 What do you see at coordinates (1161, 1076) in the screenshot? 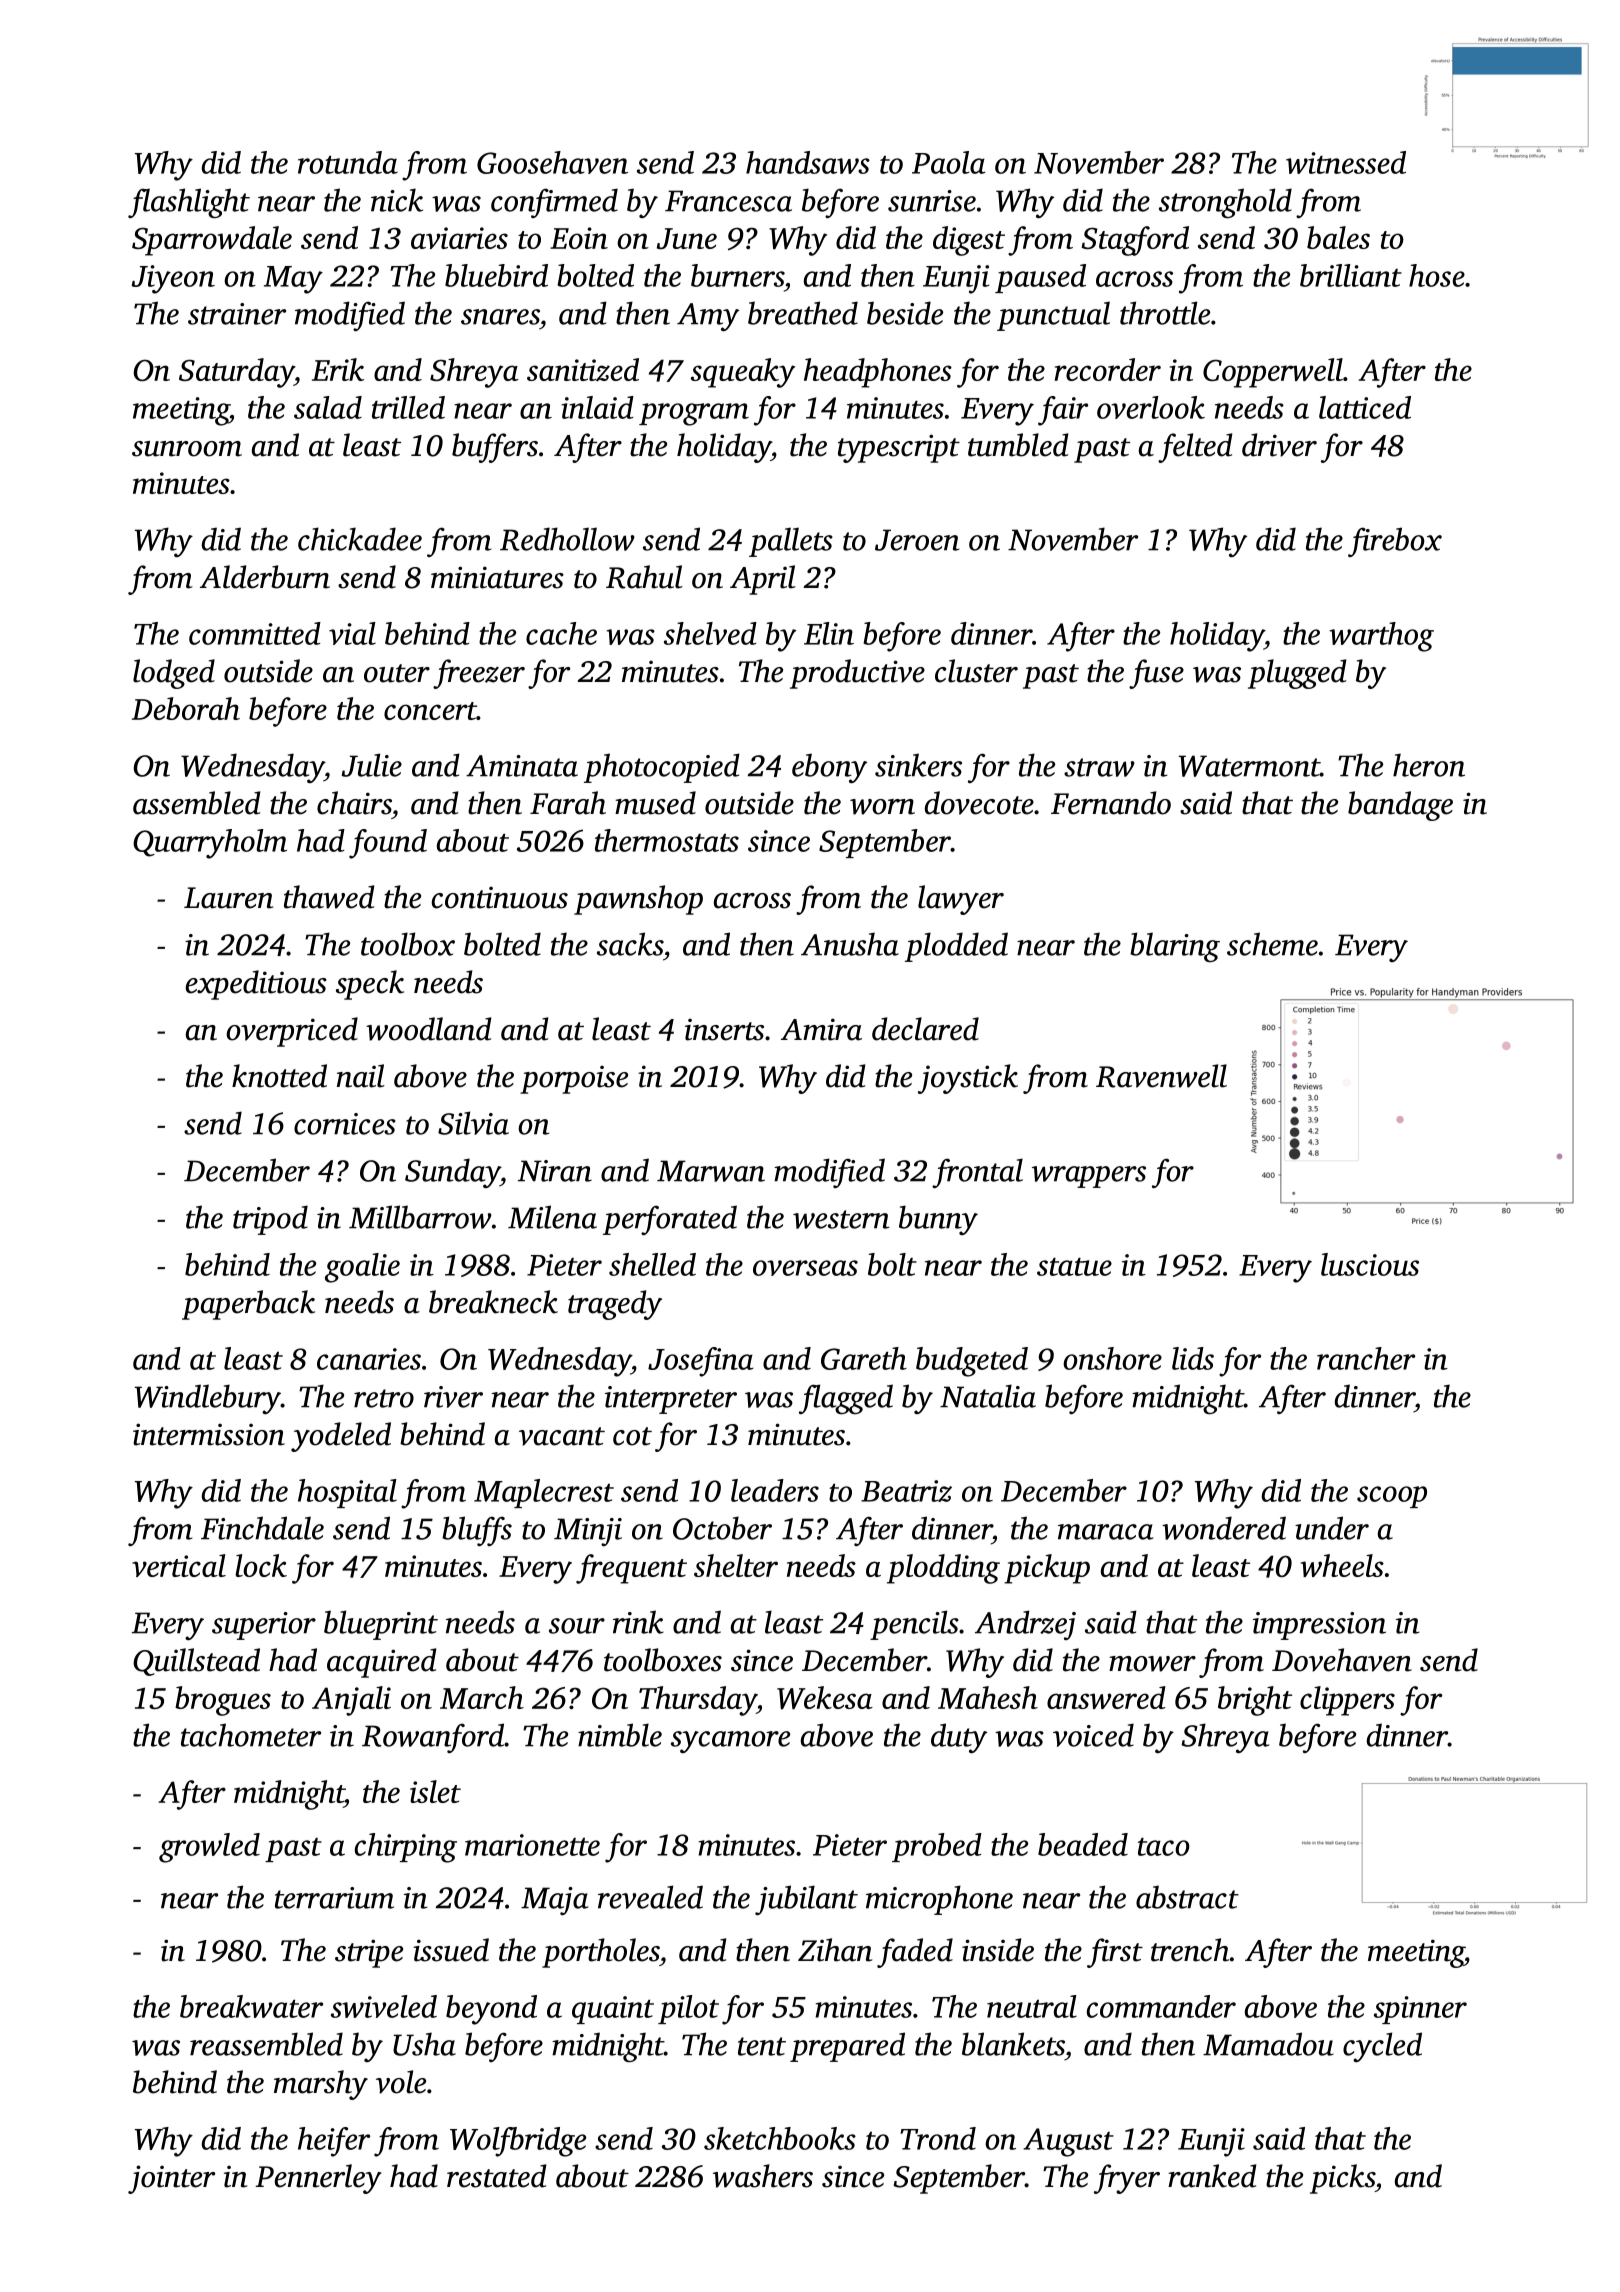
I see `Ravenwell` at bounding box center [1161, 1076].
